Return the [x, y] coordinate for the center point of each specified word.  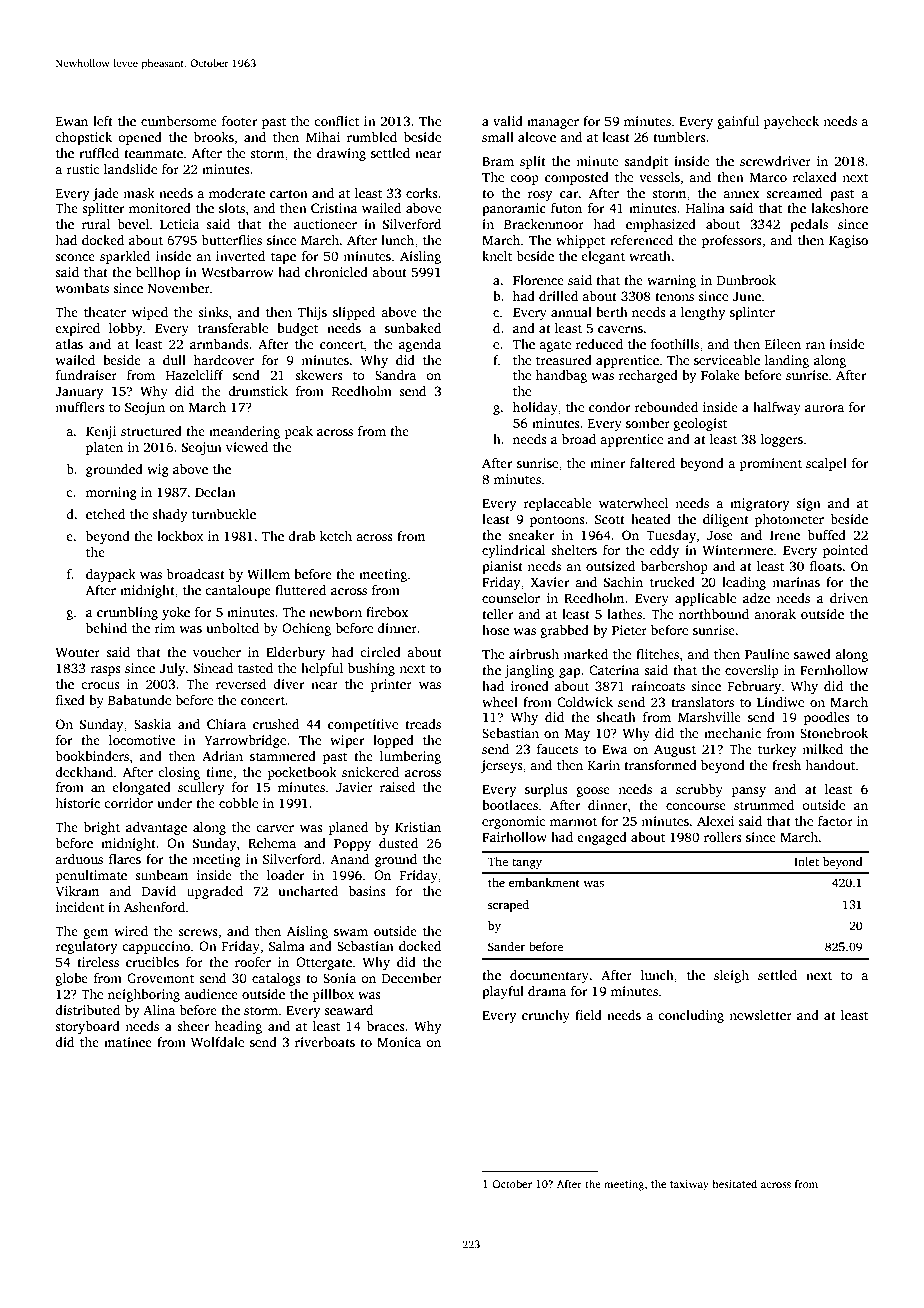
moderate [237, 193]
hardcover [224, 360]
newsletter [760, 1015]
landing [787, 361]
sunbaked [413, 328]
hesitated [734, 1183]
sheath [616, 717]
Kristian [418, 827]
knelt [497, 256]
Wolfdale [217, 1042]
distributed [87, 1010]
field [588, 1015]
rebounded [666, 407]
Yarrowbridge [245, 741]
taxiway [689, 1185]
